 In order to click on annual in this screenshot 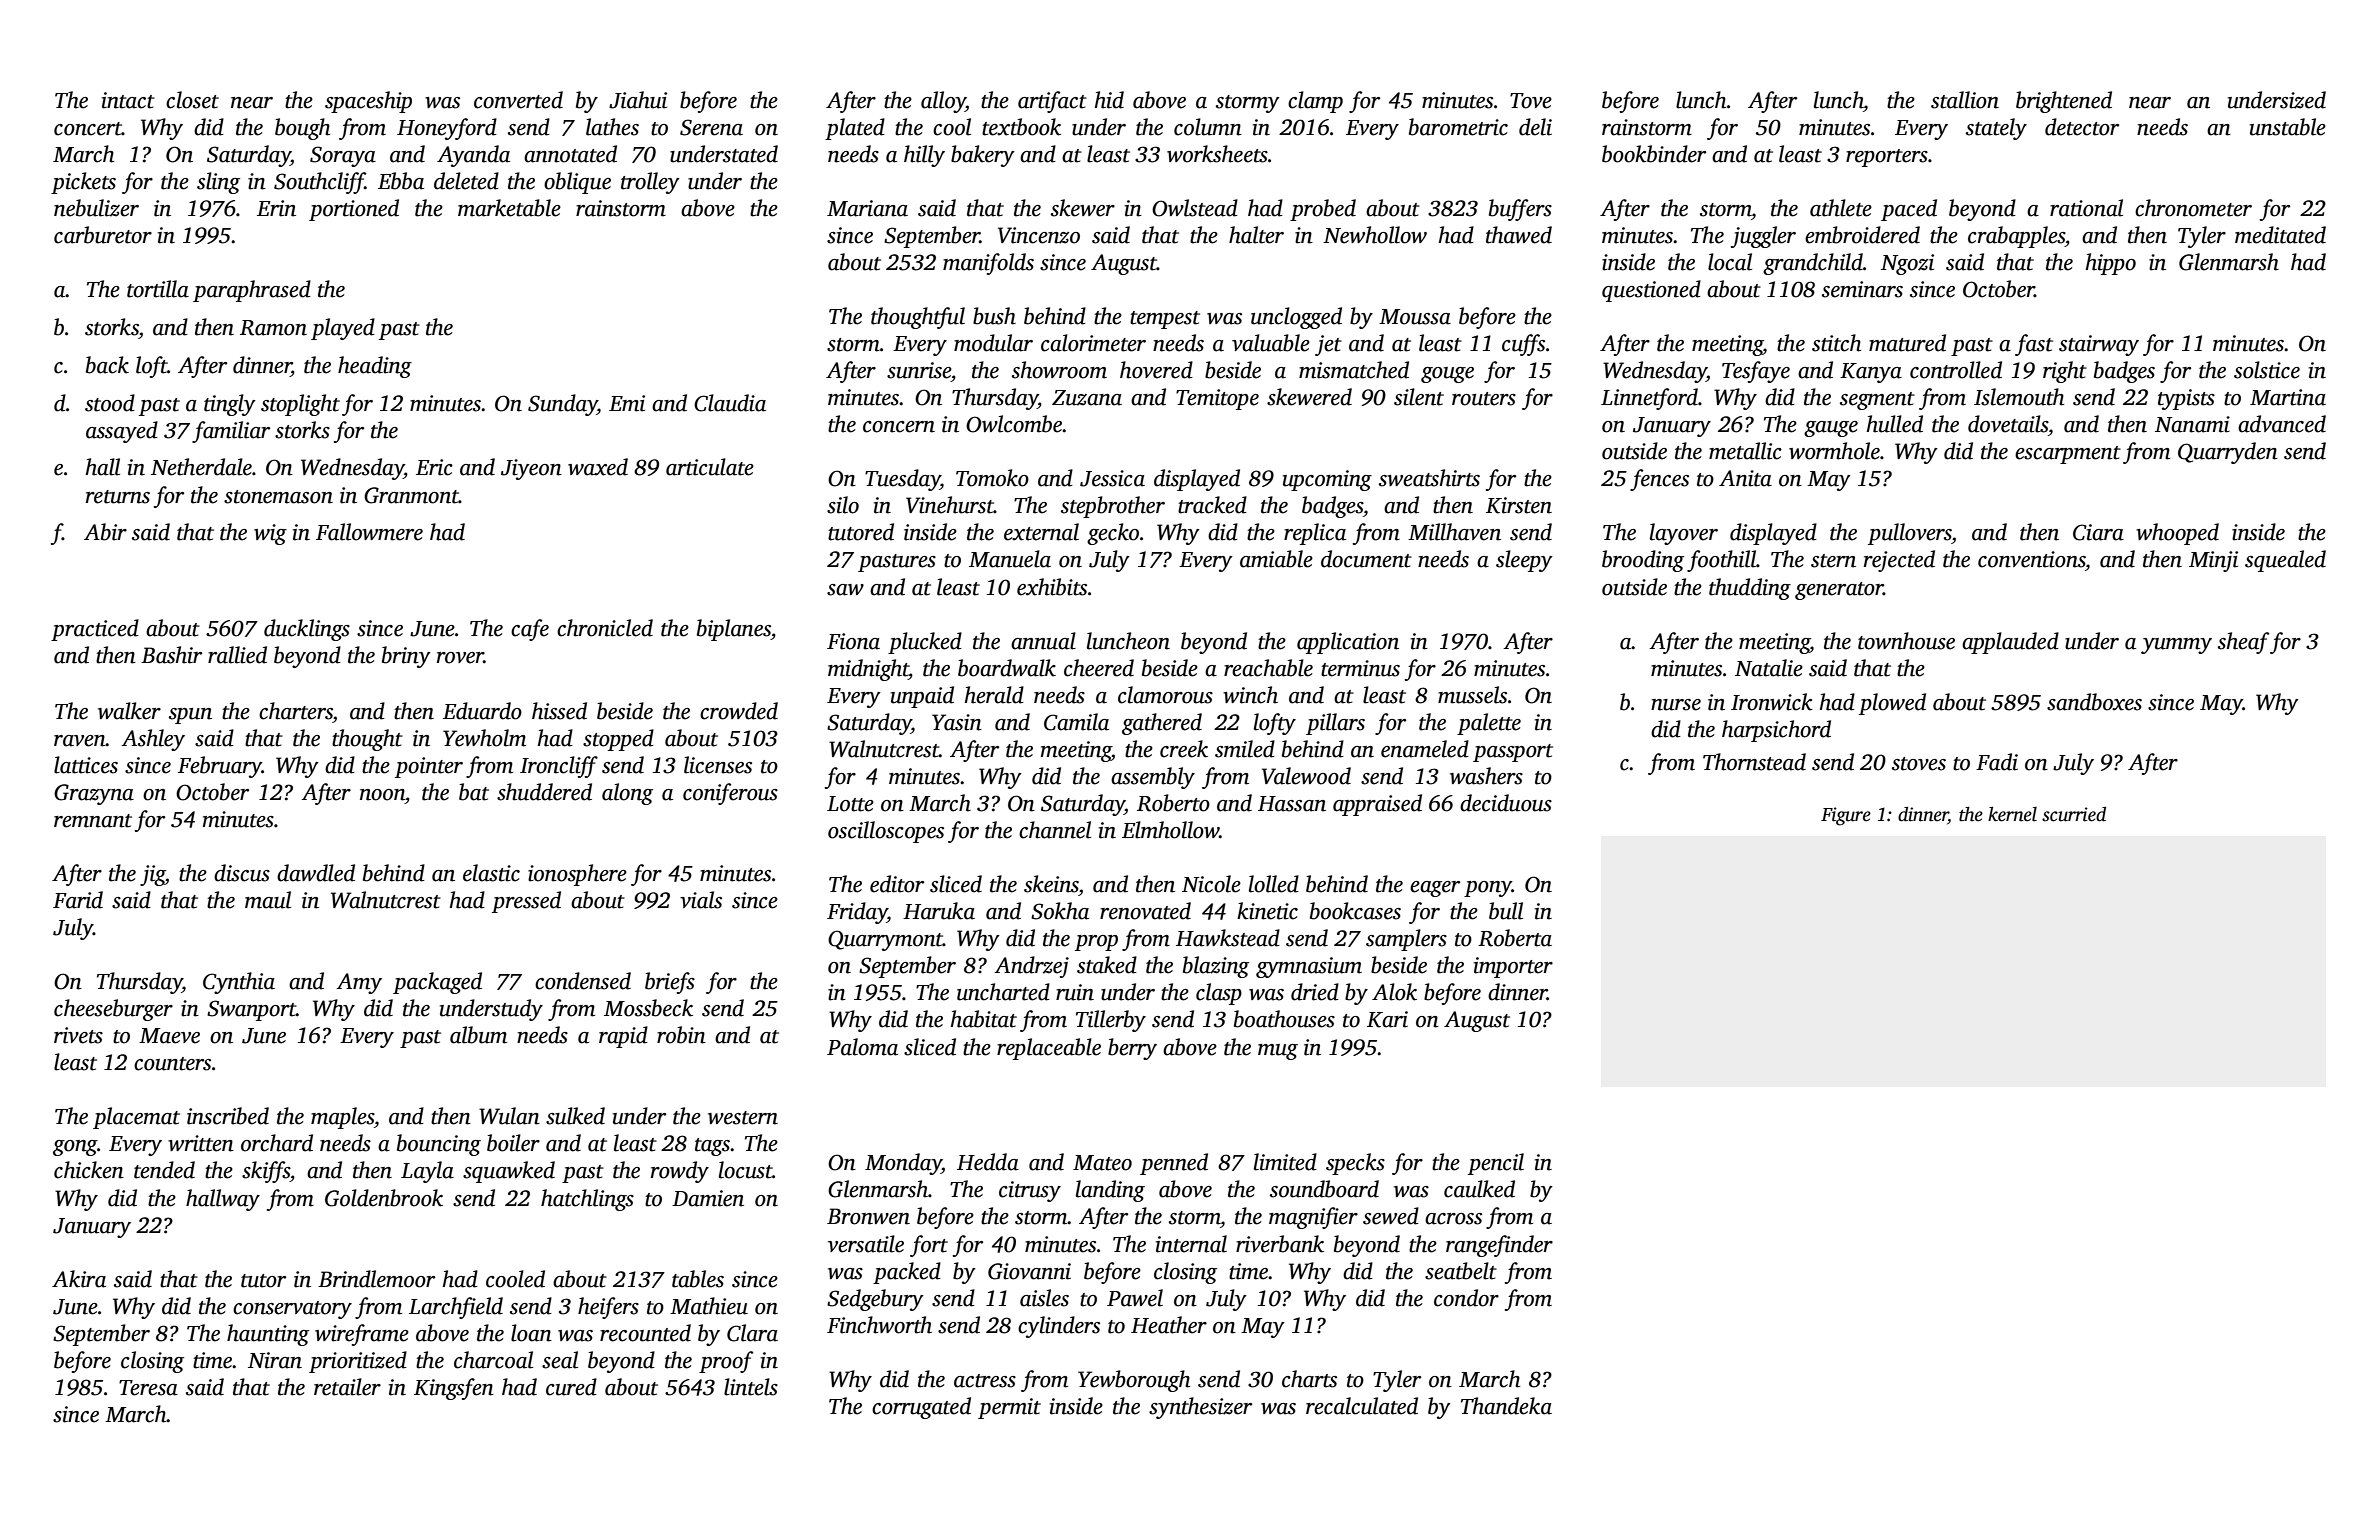, I will do `click(1043, 641)`.
